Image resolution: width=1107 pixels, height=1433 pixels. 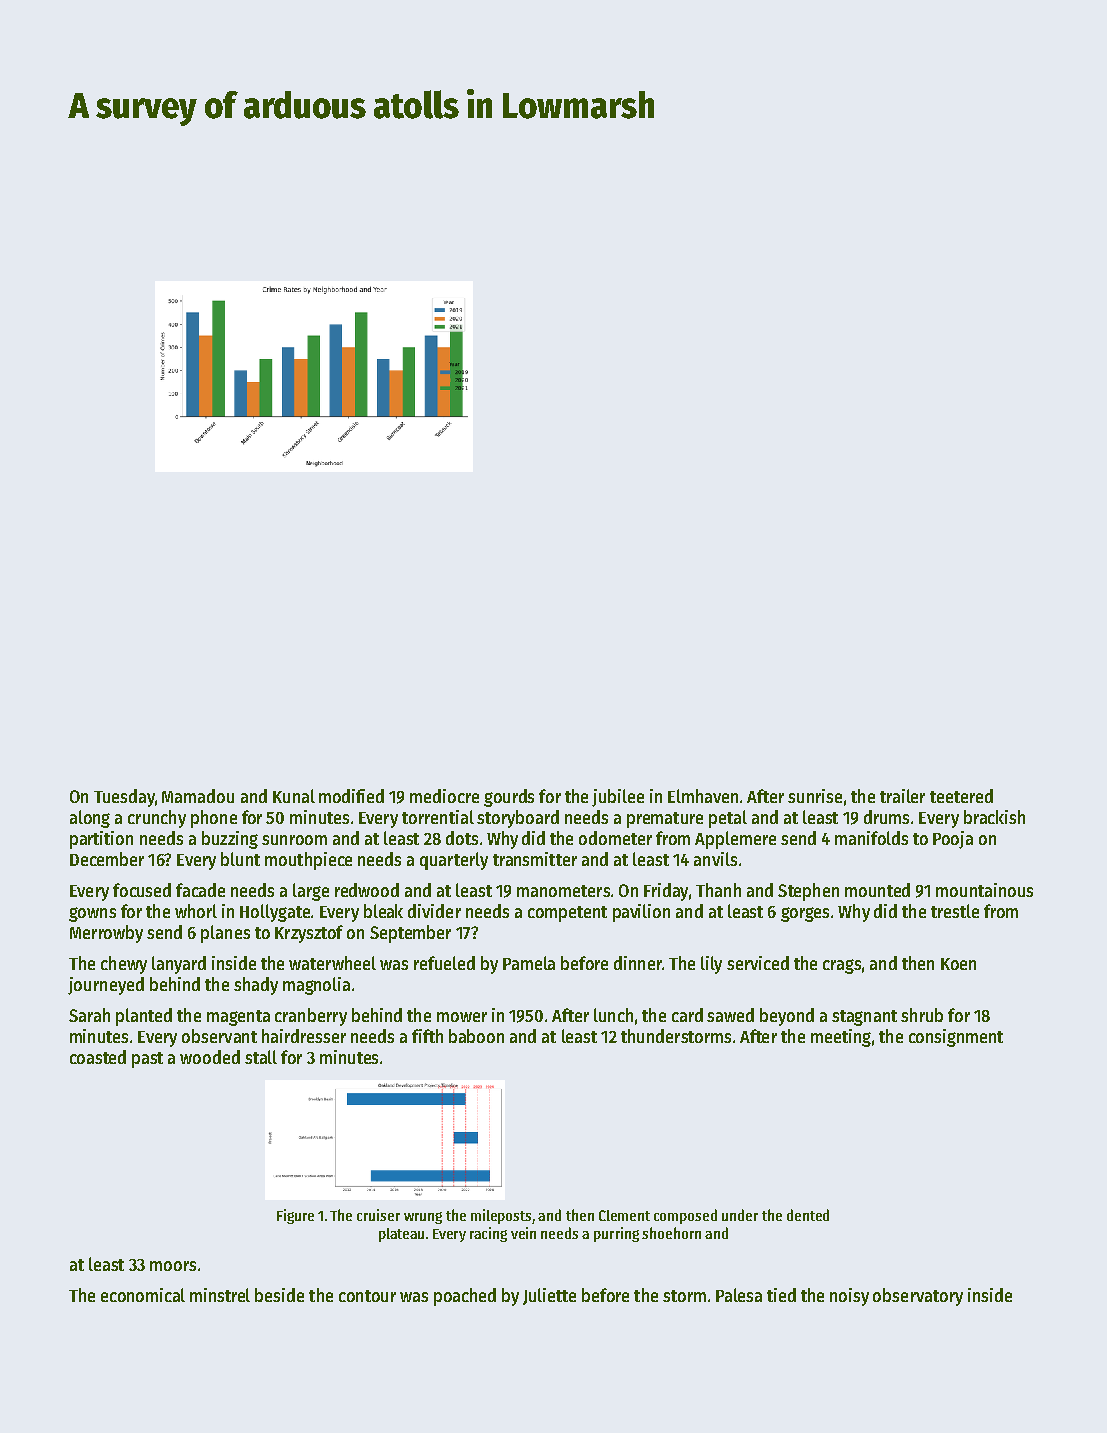 I want to click on Figure, so click(x=295, y=1216).
